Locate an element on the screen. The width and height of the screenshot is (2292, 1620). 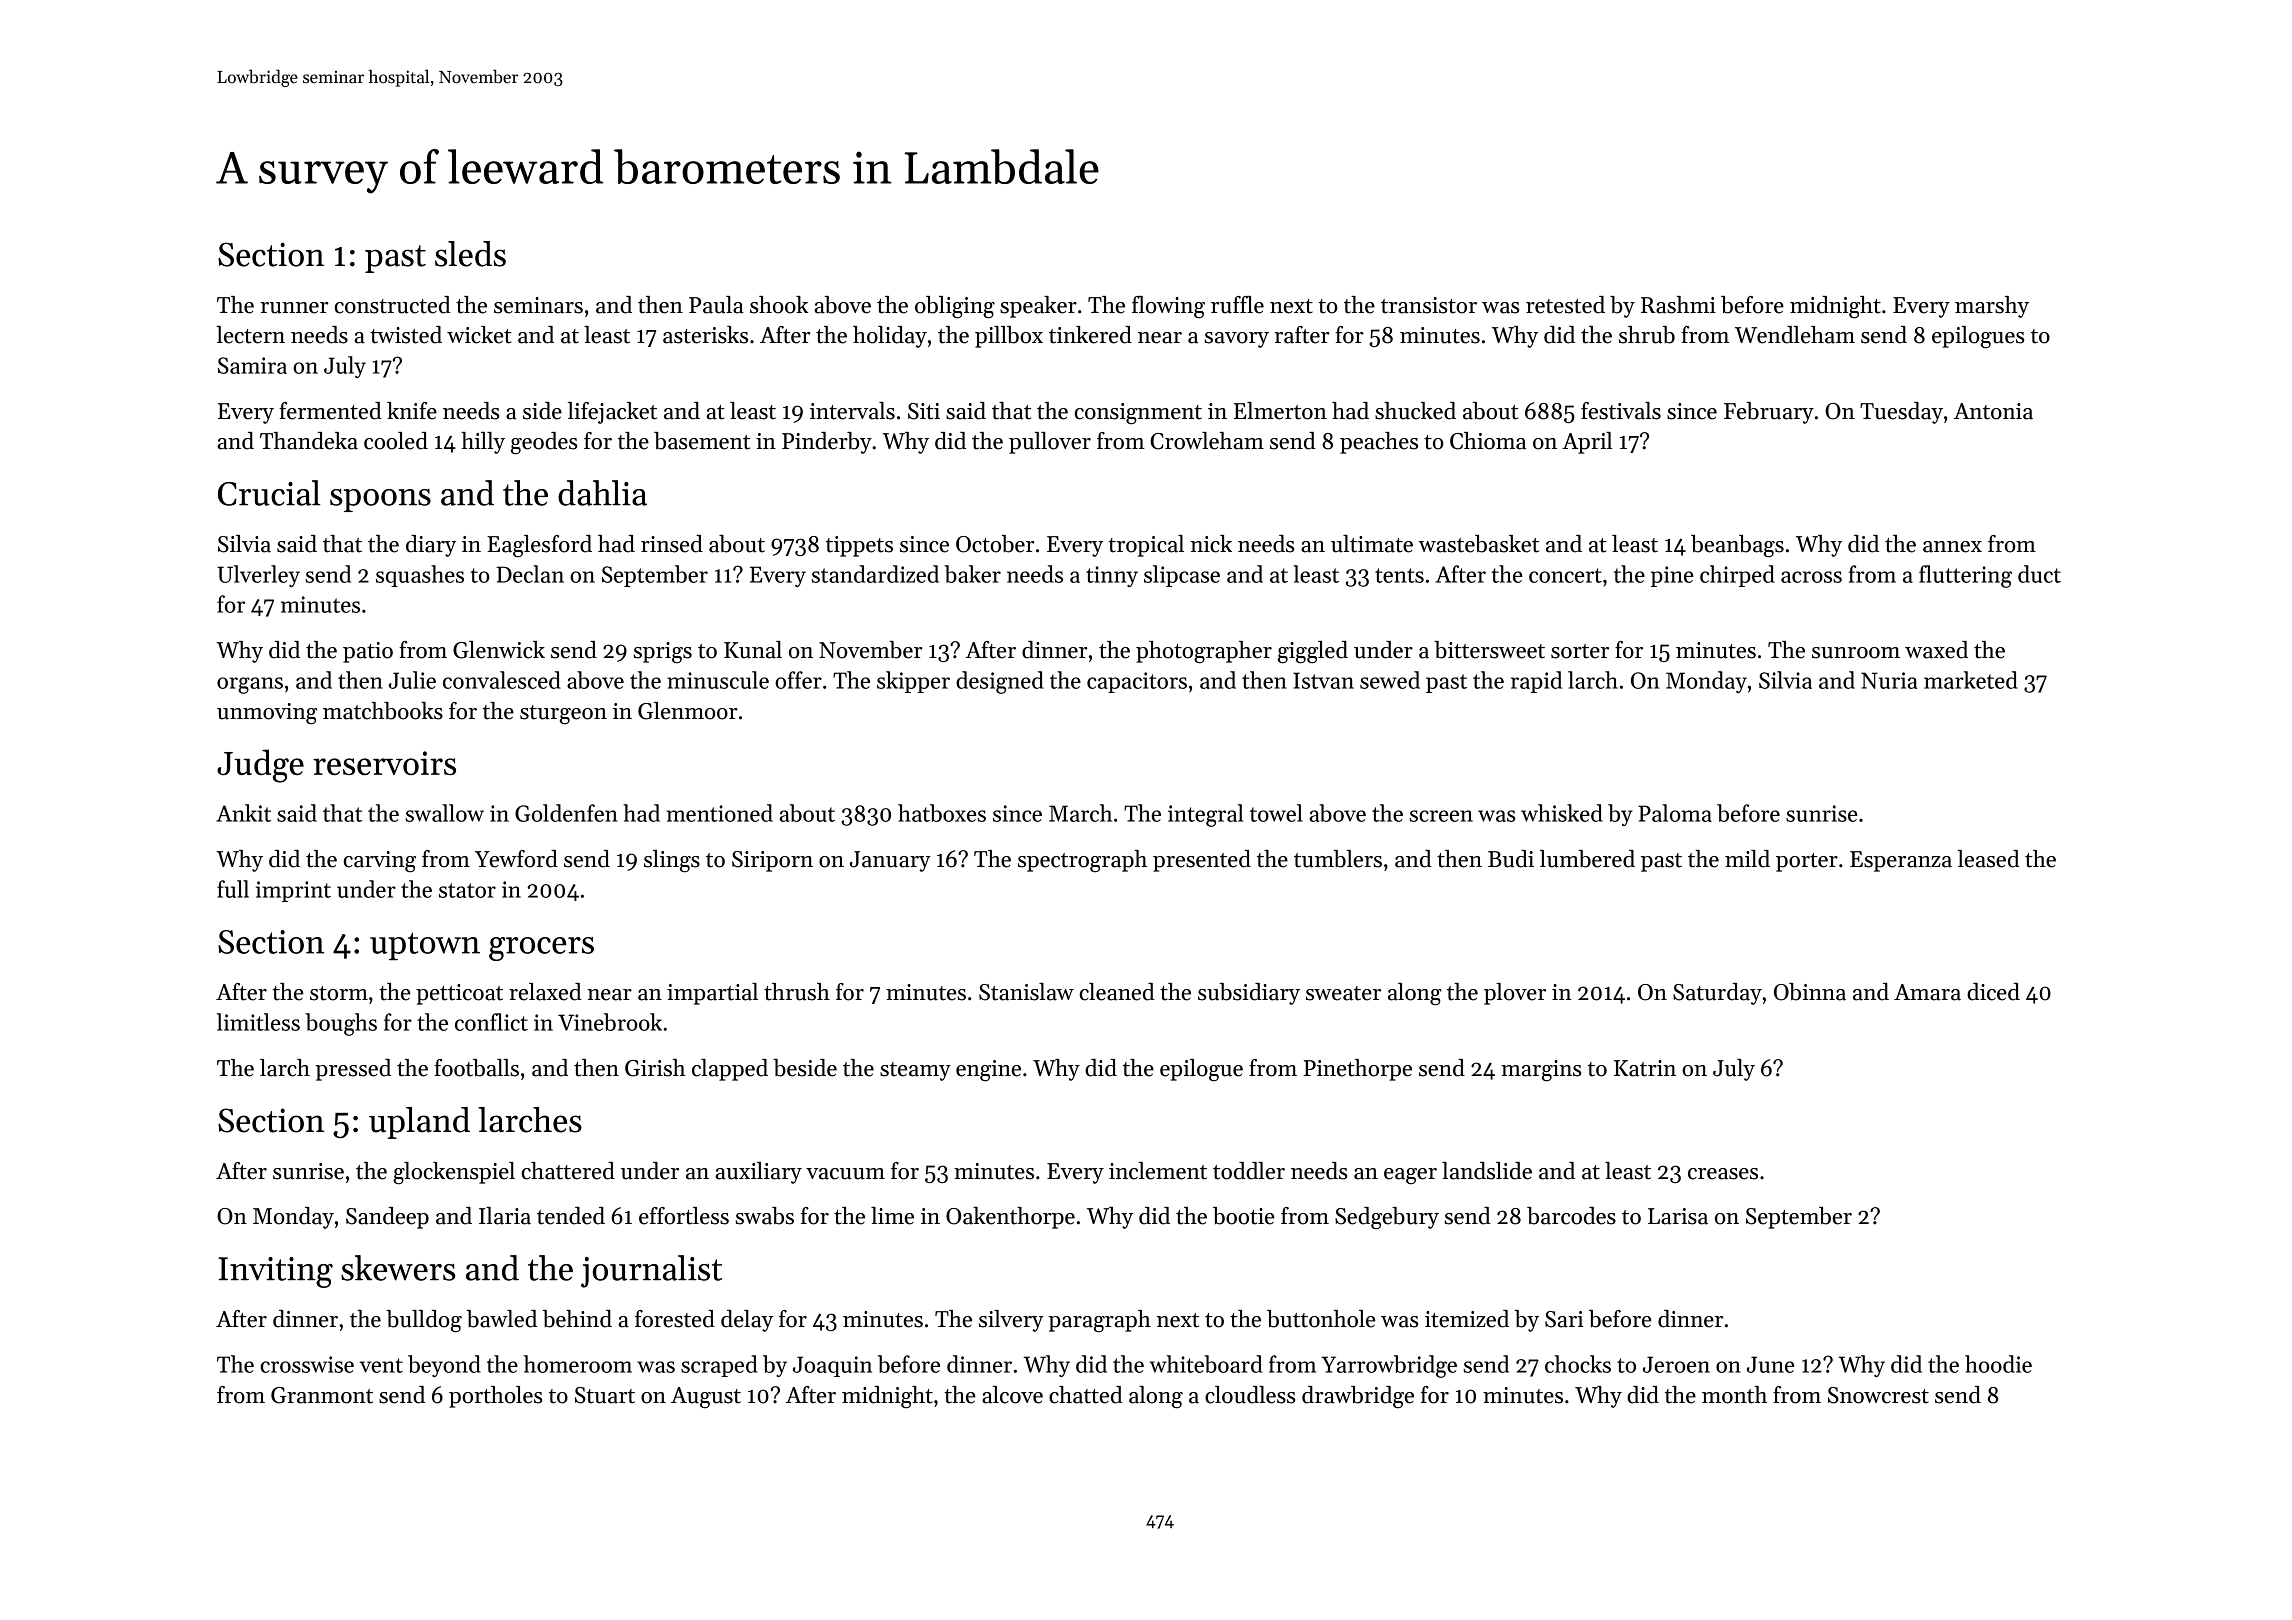
Judge is located at coordinates (260, 766).
